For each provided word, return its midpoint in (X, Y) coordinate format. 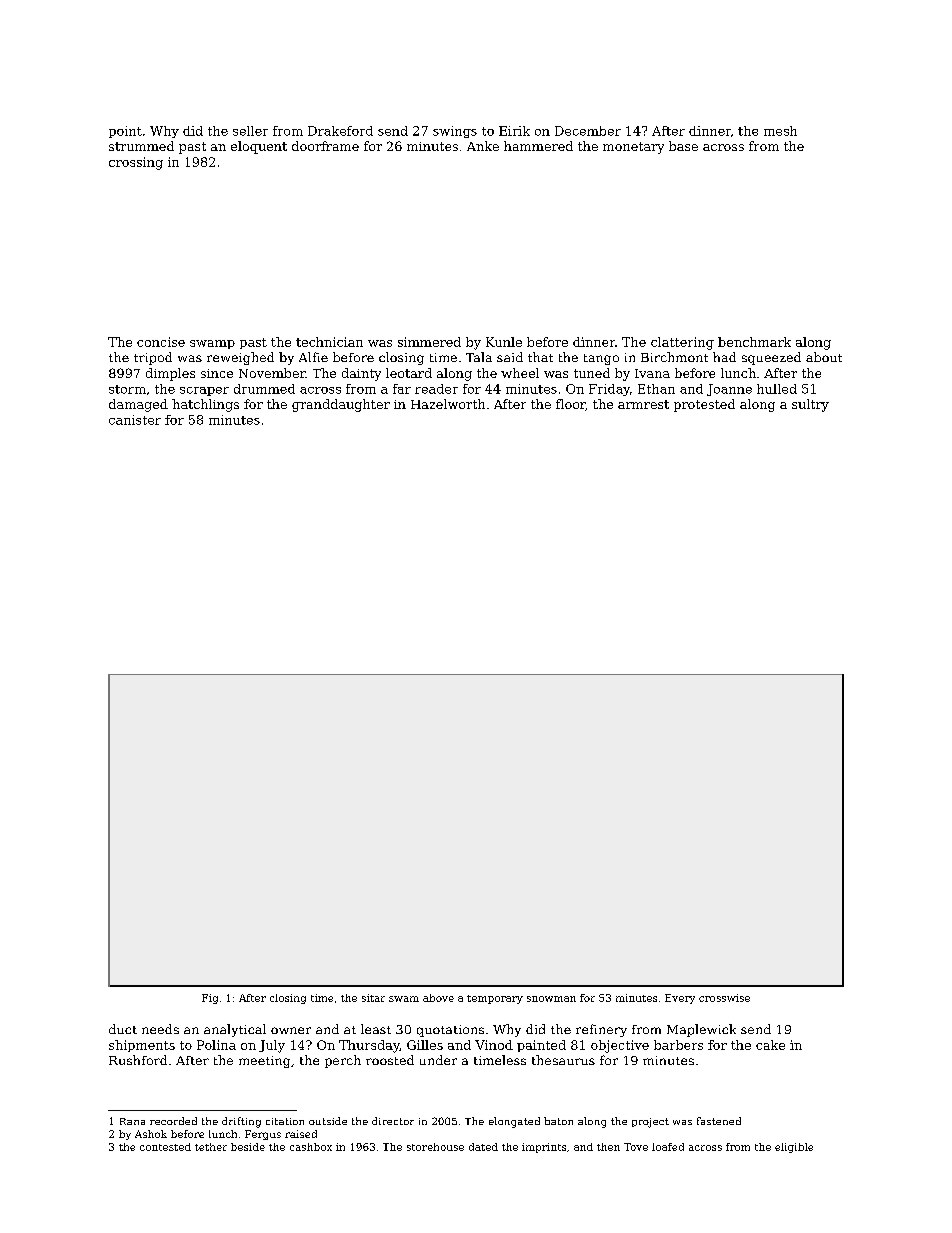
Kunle (504, 342)
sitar (373, 998)
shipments (142, 1046)
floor (571, 405)
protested (704, 405)
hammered (538, 146)
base (683, 146)
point (125, 132)
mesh (780, 131)
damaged (138, 405)
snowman (551, 999)
